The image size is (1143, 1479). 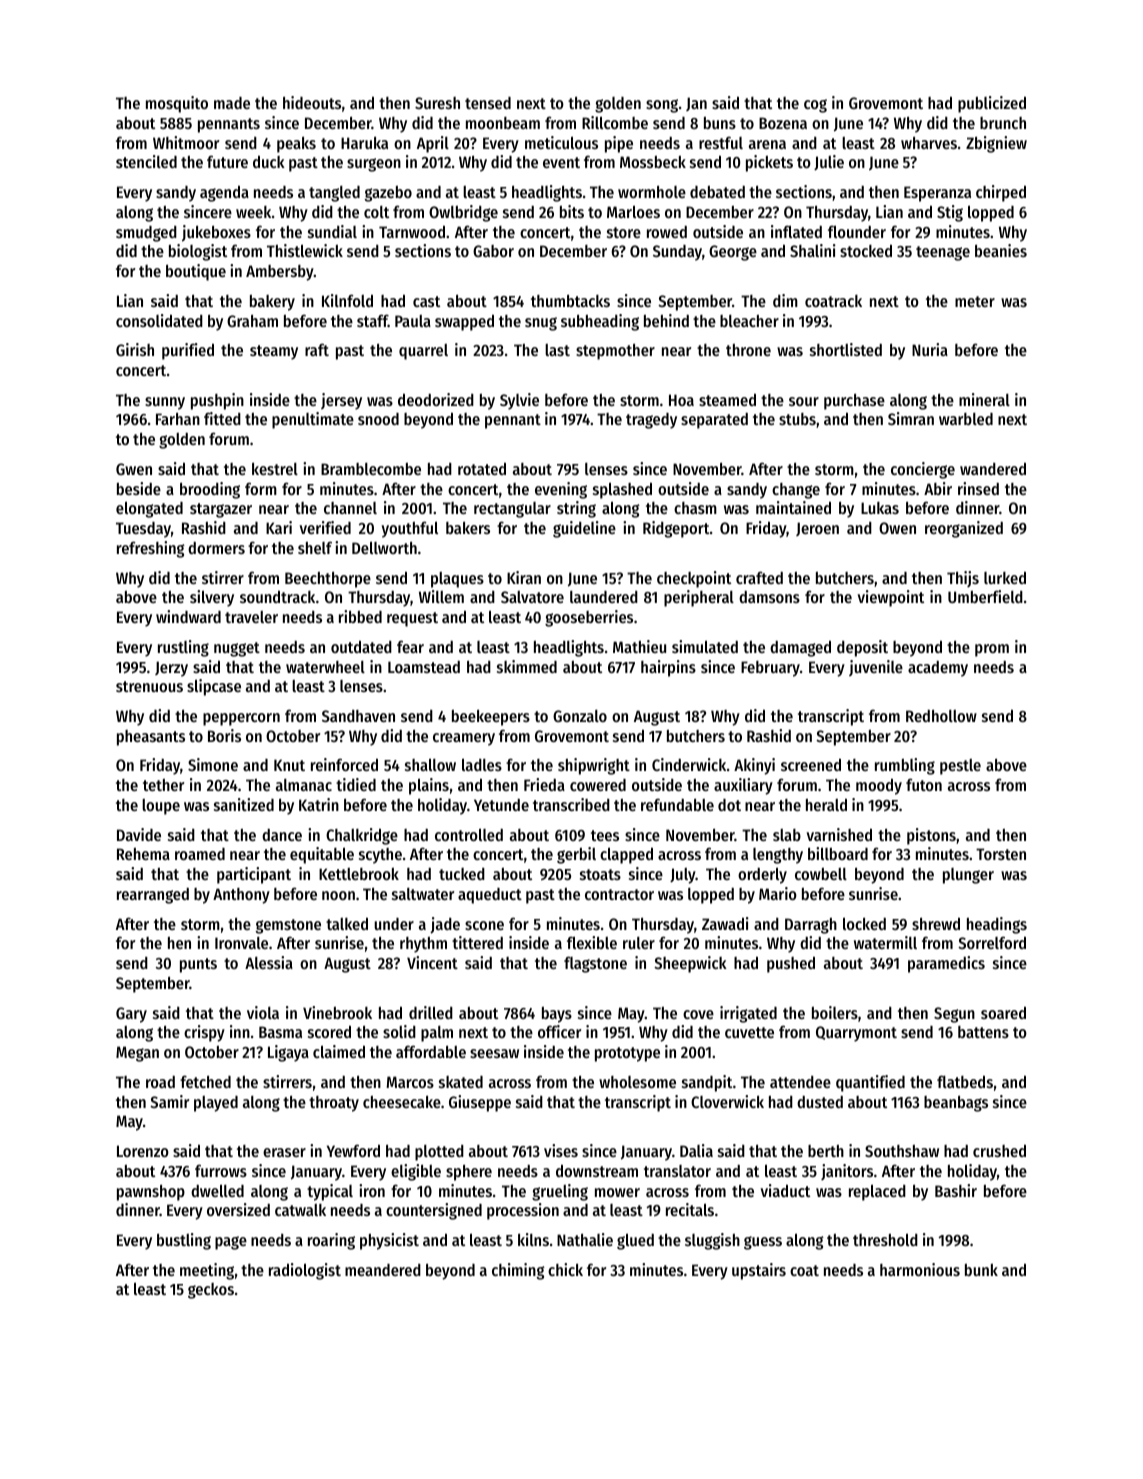 I want to click on publicized, so click(x=992, y=104).
